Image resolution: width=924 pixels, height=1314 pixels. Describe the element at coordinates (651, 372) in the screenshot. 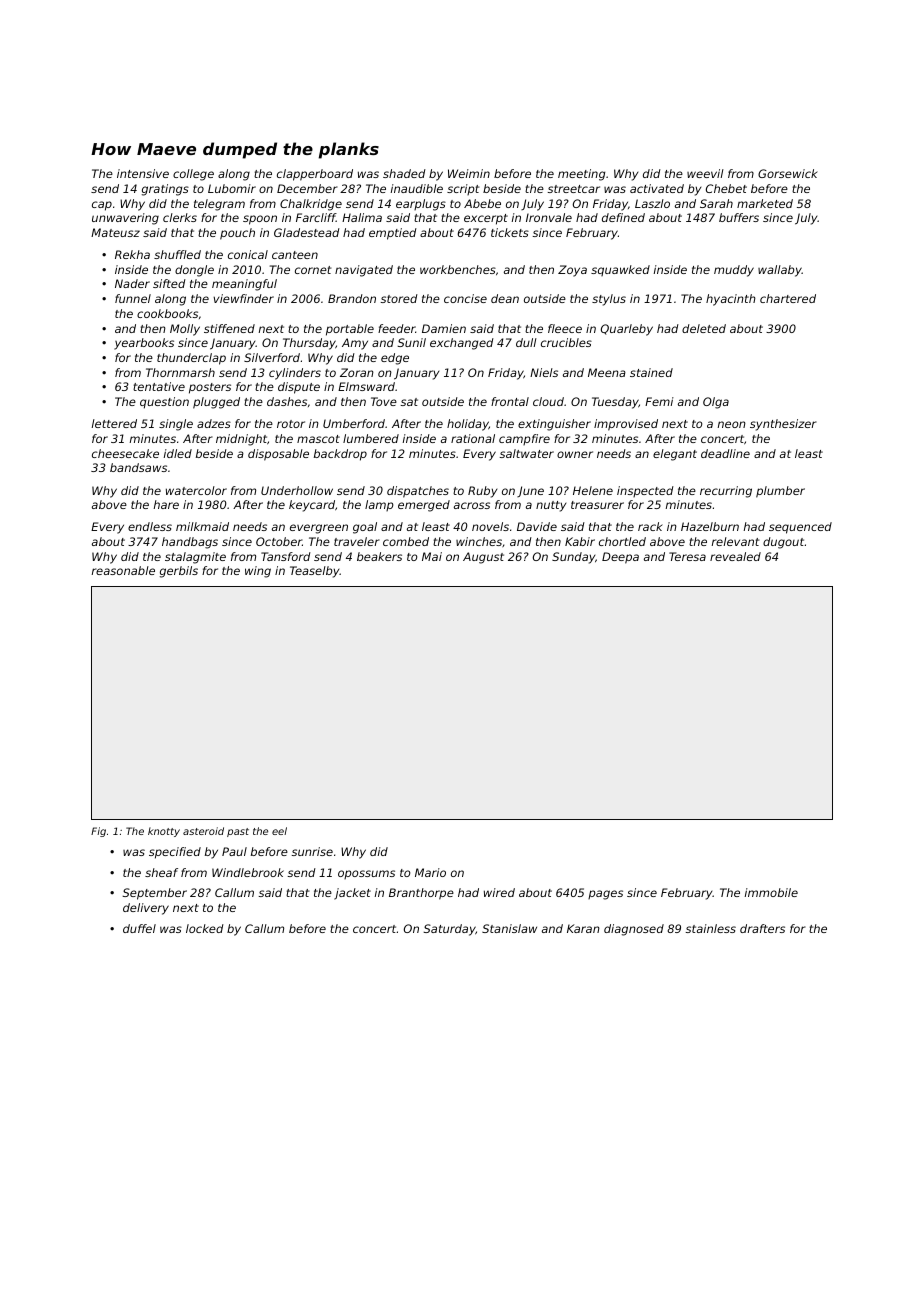

I see `stained` at that location.
